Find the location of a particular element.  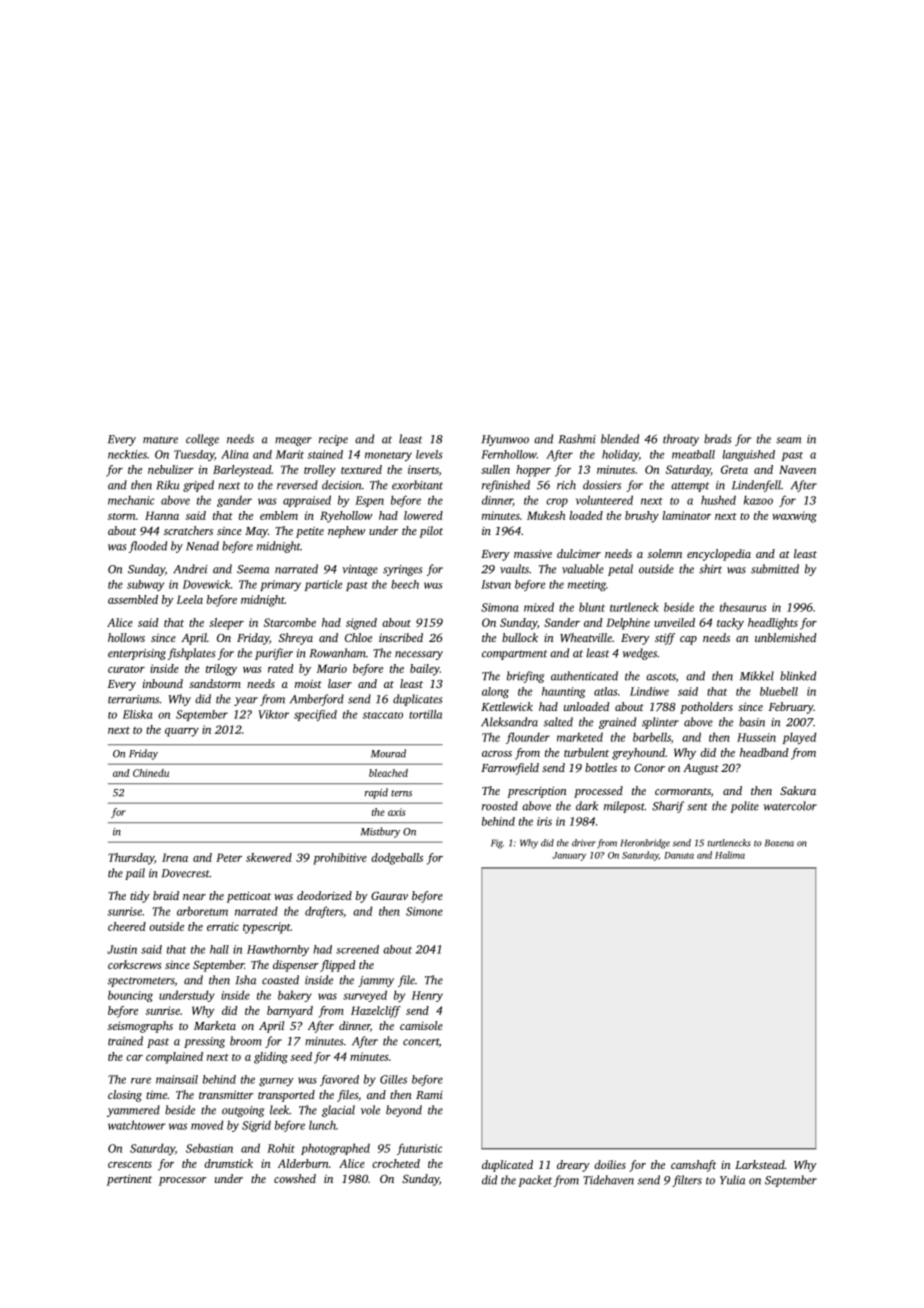

dreary is located at coordinates (573, 1166).
